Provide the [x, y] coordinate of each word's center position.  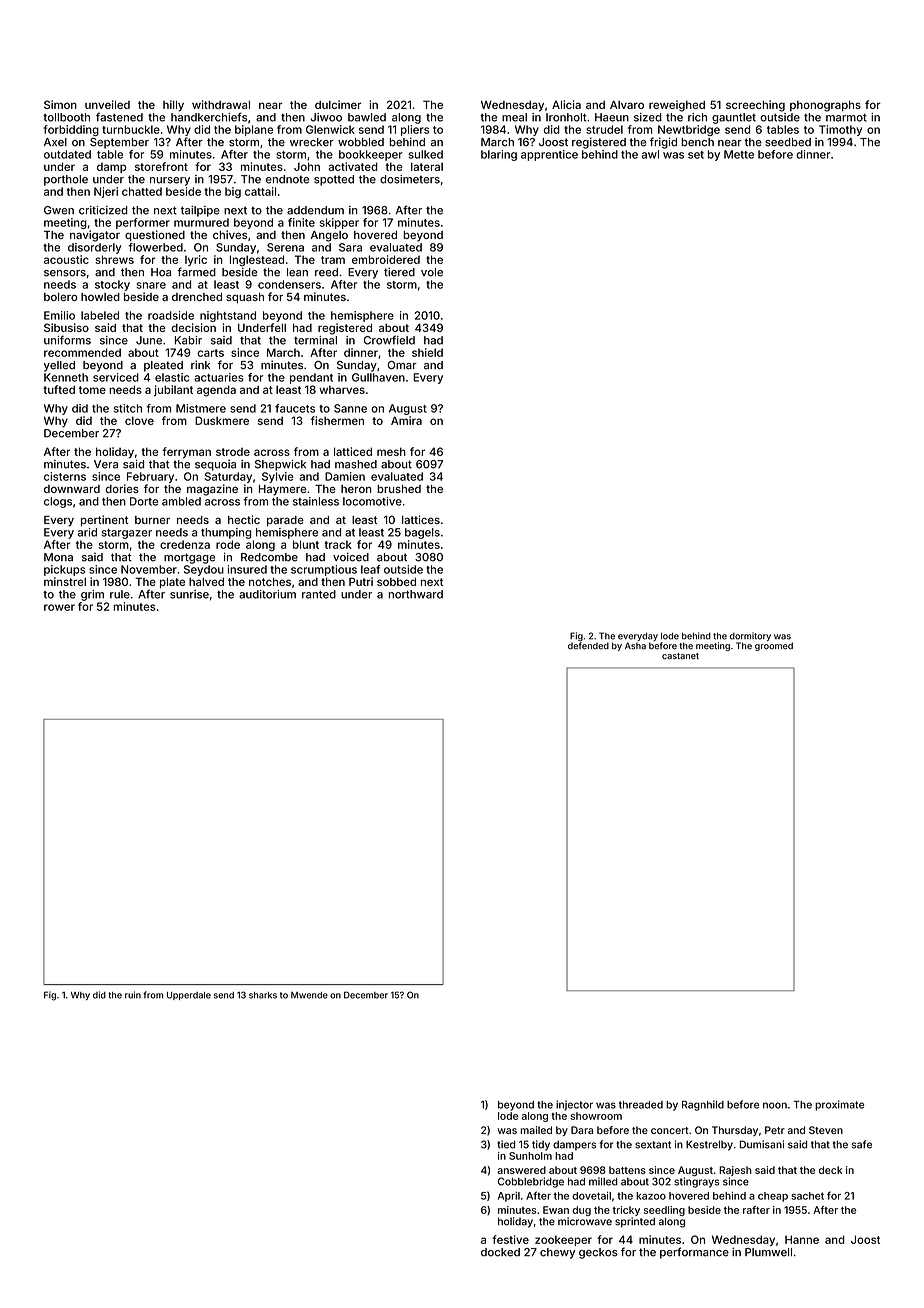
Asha [635, 646]
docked [500, 1252]
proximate [839, 1105]
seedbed [788, 142]
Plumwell [768, 1252]
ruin [133, 995]
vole [432, 272]
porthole [66, 180]
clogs [58, 502]
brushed [399, 489]
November [149, 569]
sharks [263, 995]
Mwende [309, 995]
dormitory [750, 636]
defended [588, 646]
